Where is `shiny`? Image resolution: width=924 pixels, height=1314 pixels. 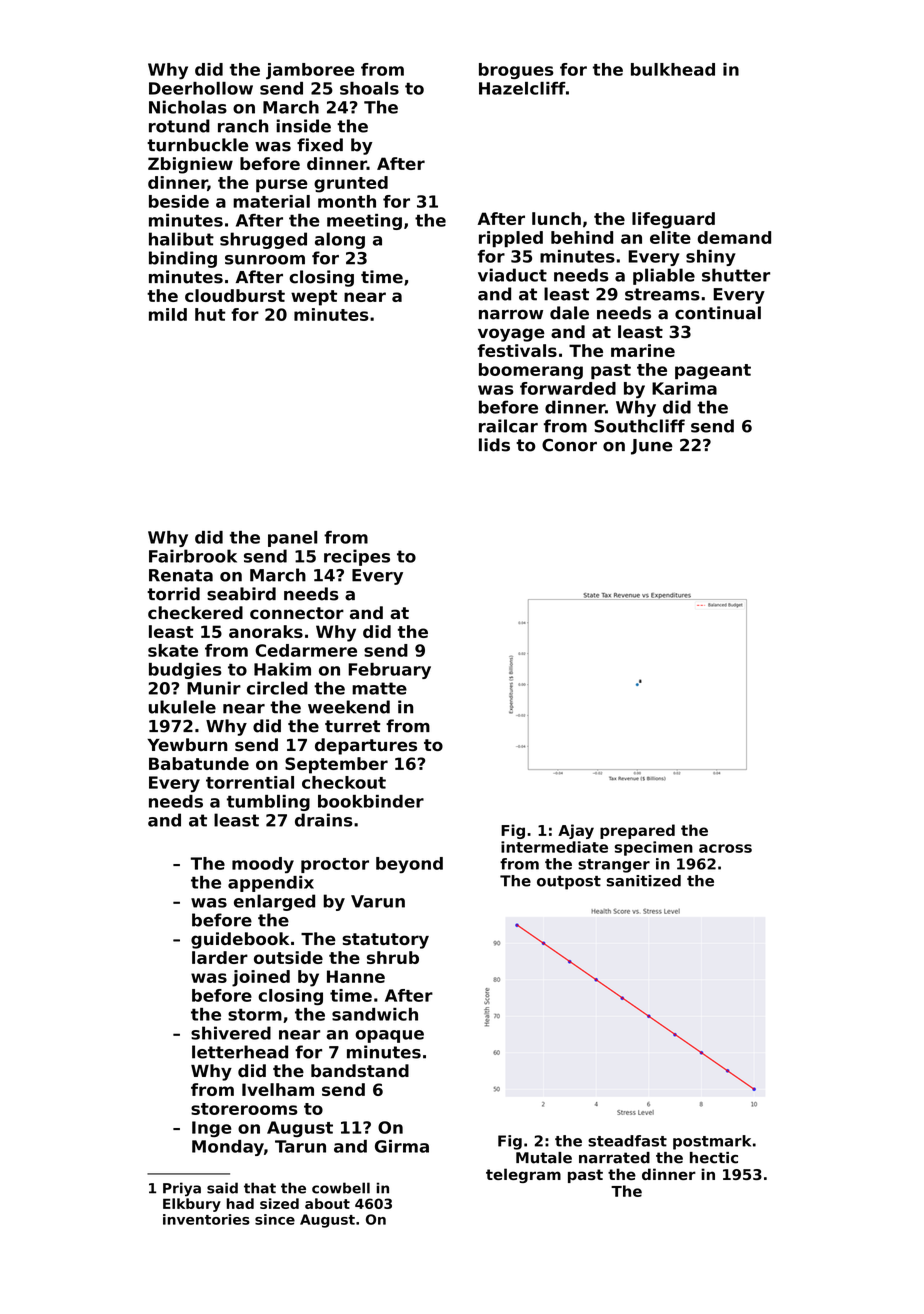
shiny is located at coordinates (711, 258).
